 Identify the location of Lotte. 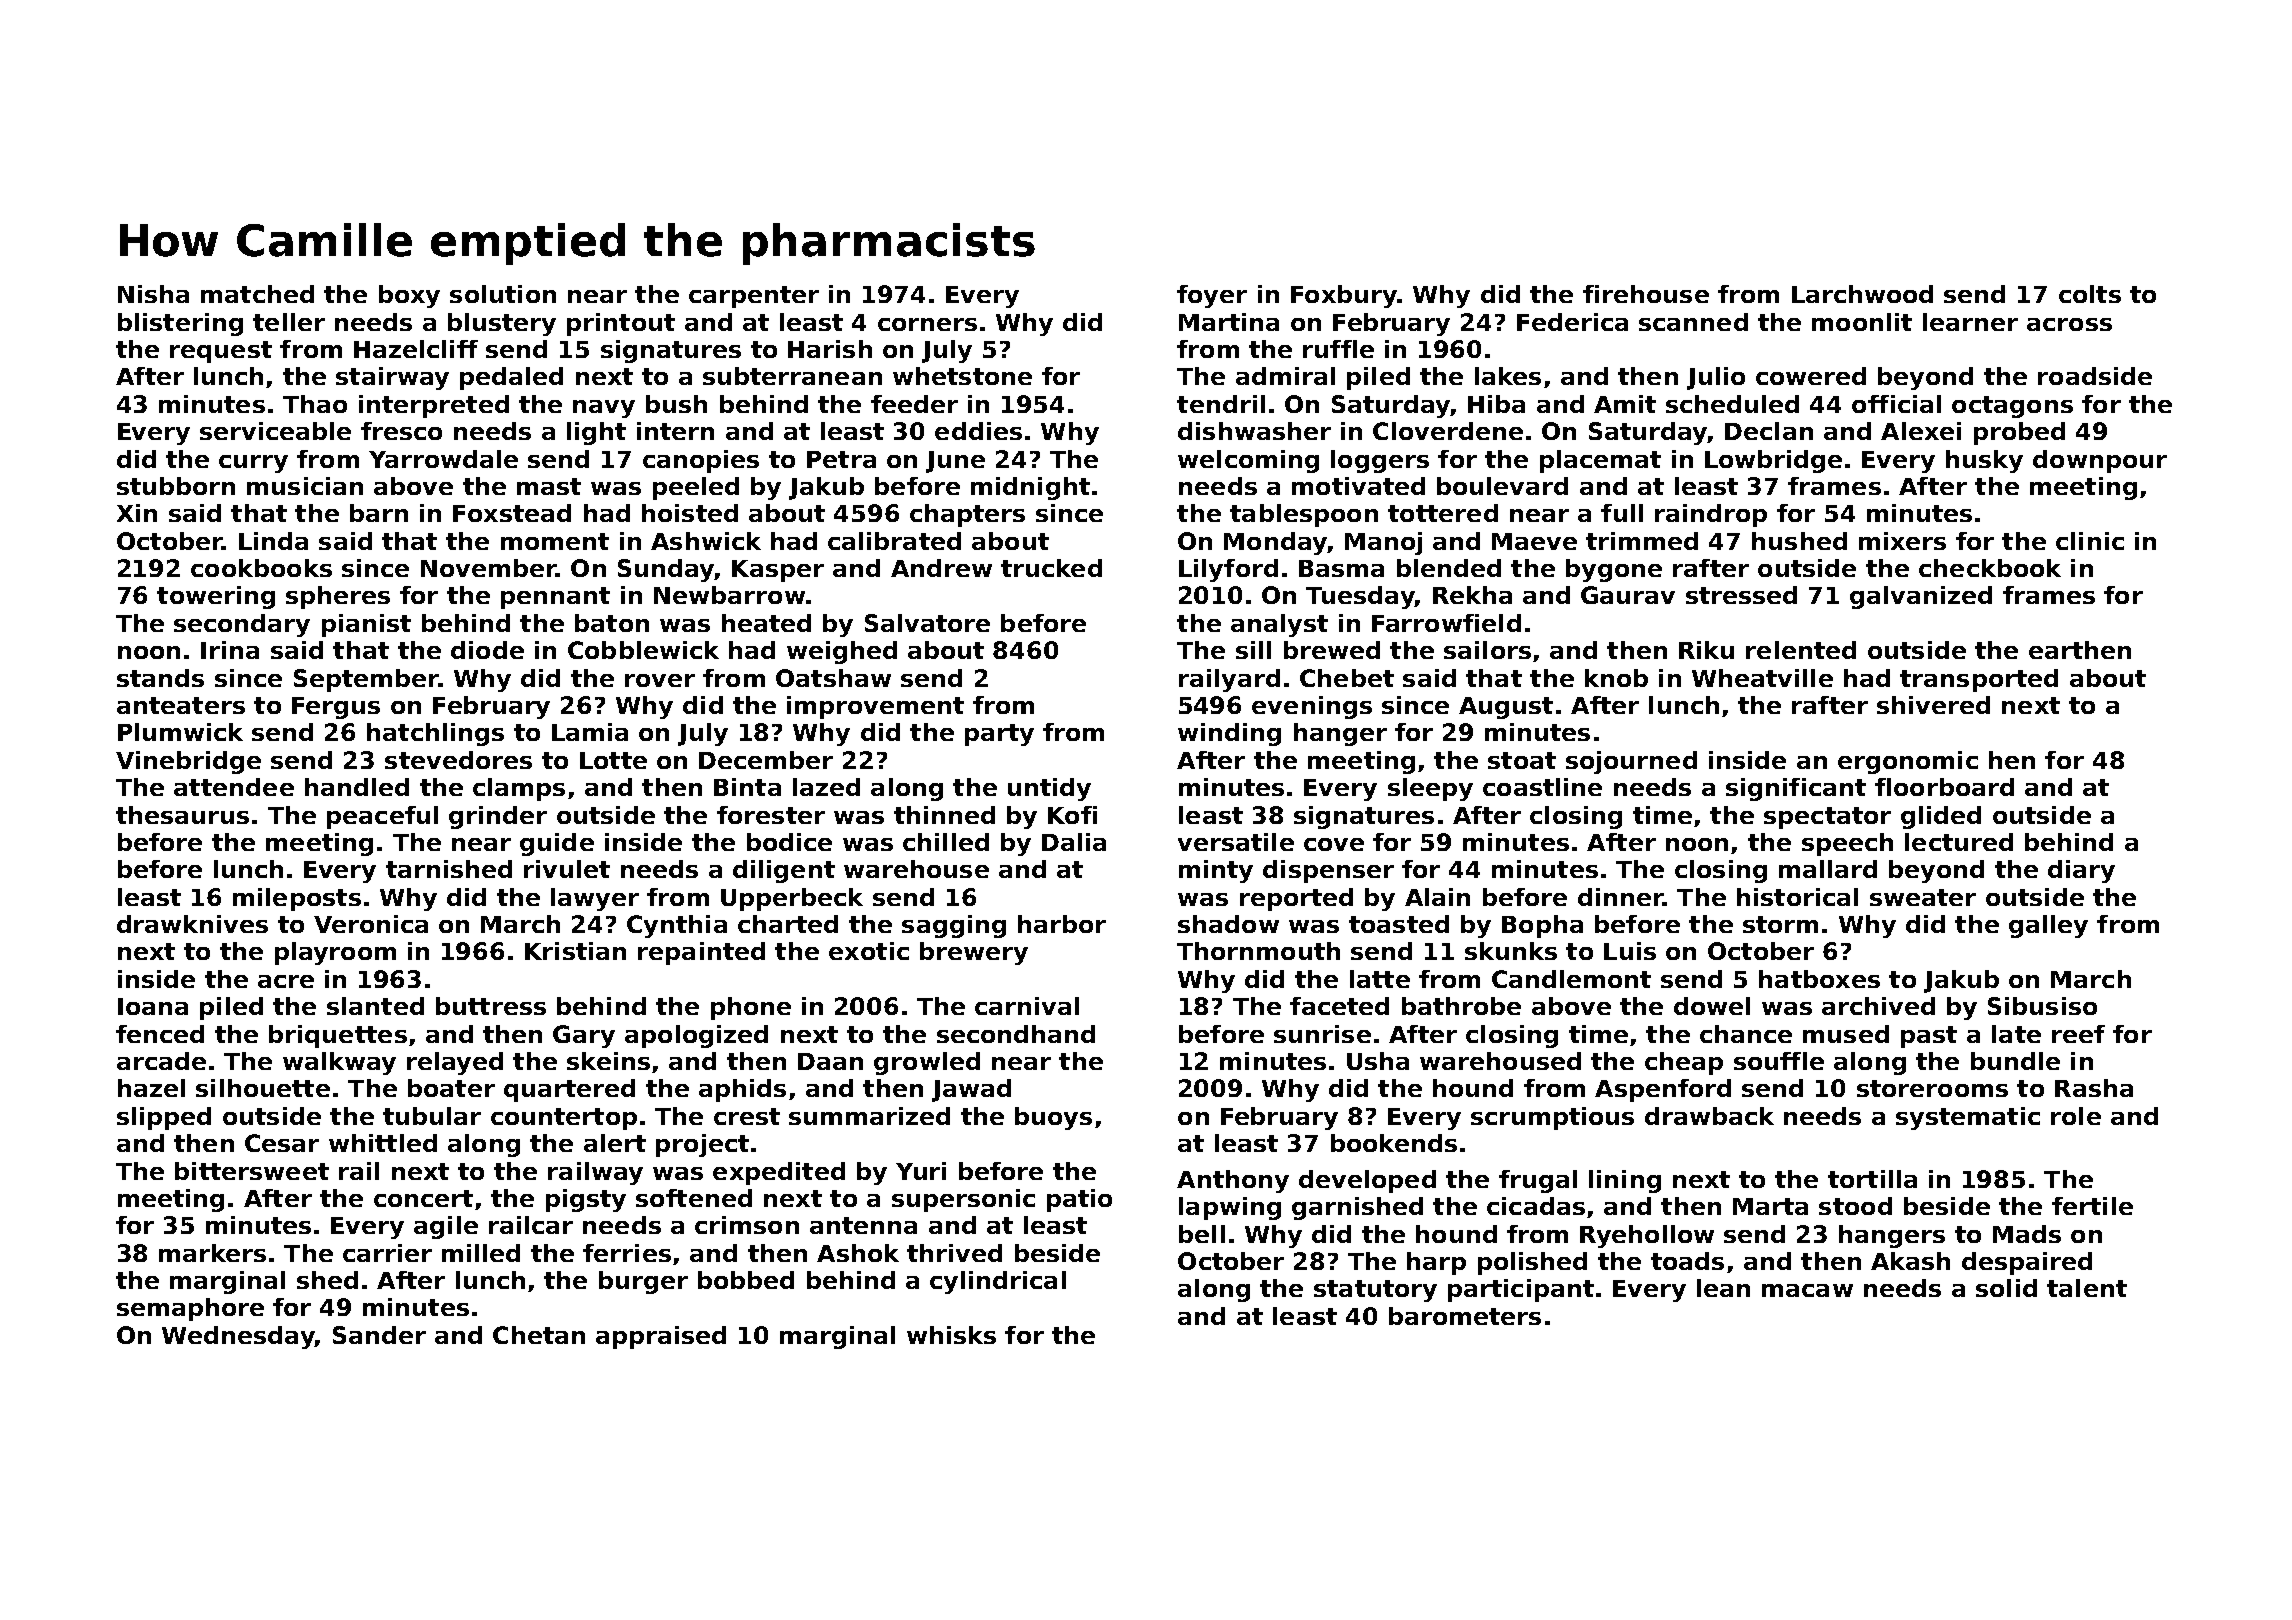
(613, 760).
